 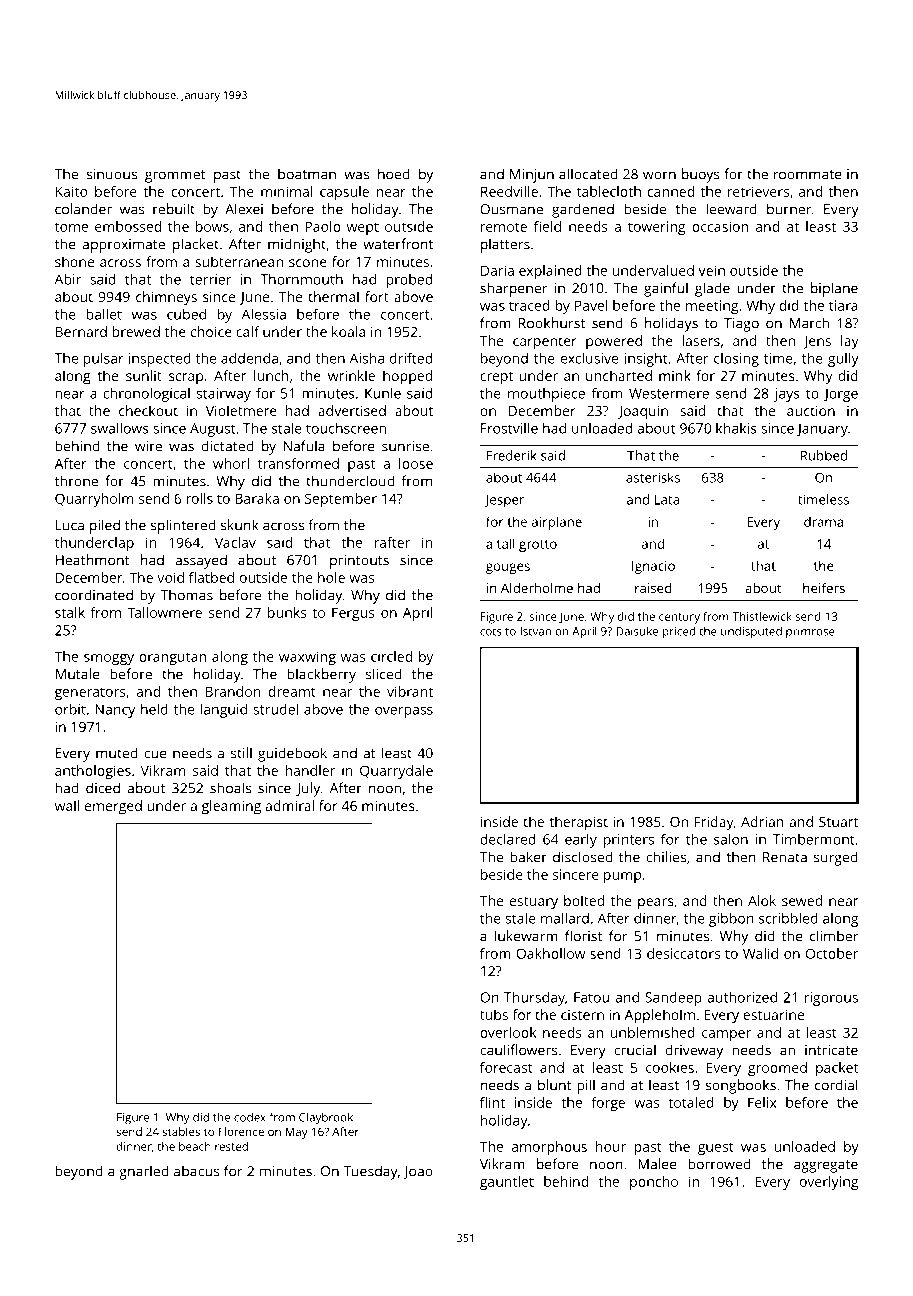 I want to click on stalk, so click(x=70, y=612).
